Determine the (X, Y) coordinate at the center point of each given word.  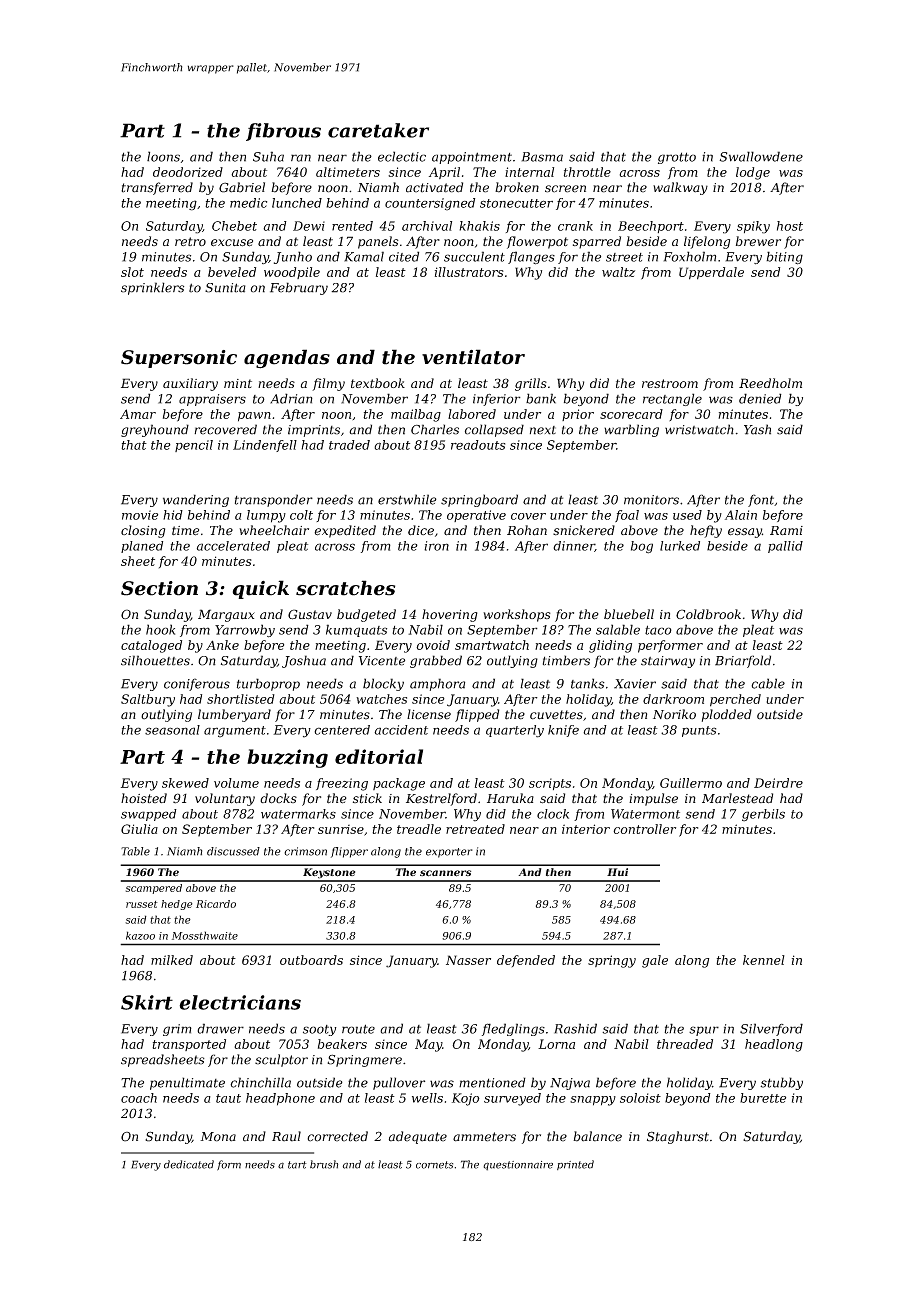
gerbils (763, 815)
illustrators (469, 272)
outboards (311, 960)
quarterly (515, 731)
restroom (670, 383)
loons (163, 156)
